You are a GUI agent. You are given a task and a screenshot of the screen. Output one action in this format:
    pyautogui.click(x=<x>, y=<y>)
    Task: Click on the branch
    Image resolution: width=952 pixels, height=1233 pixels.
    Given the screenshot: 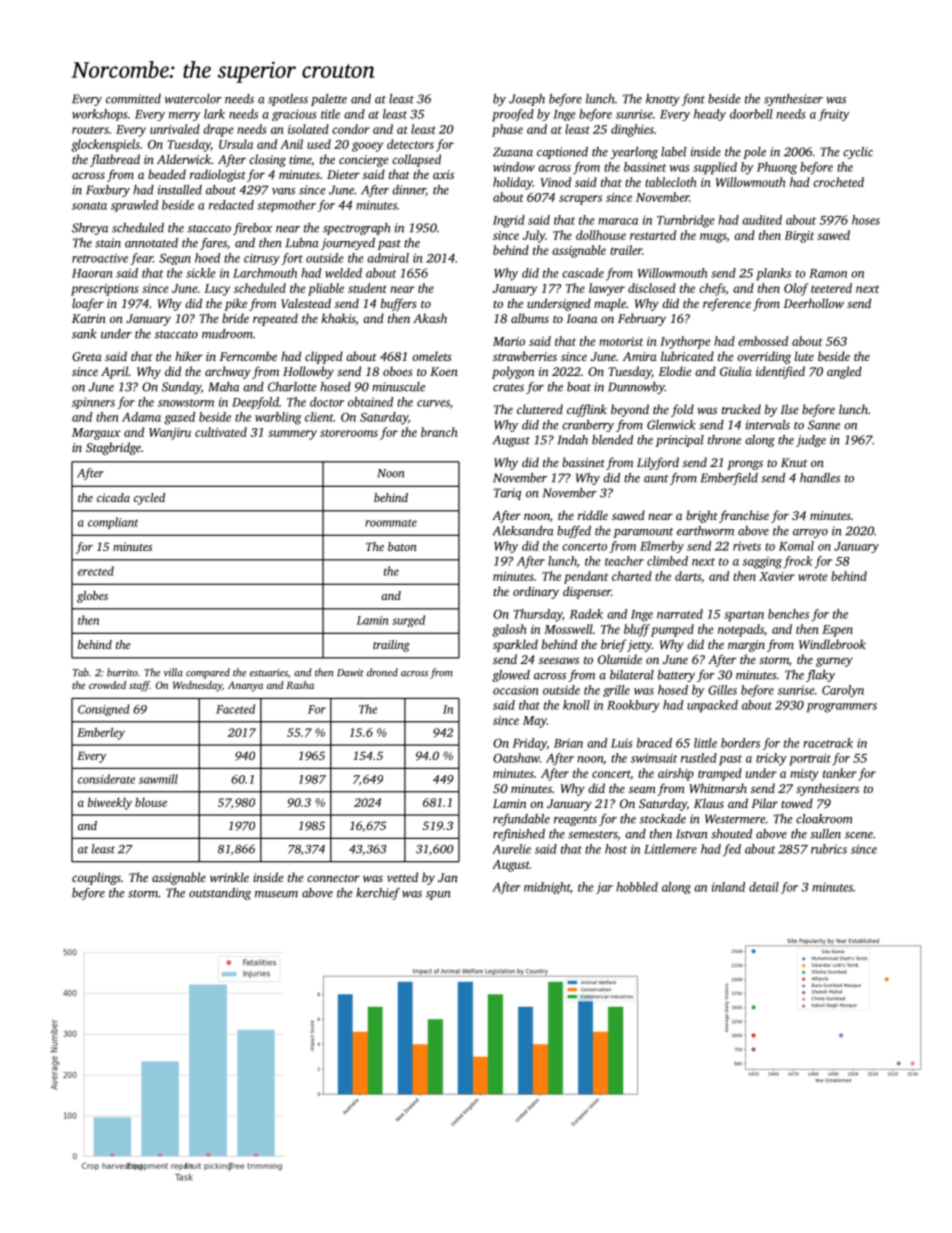 What is the action you would take?
    pyautogui.click(x=439, y=432)
